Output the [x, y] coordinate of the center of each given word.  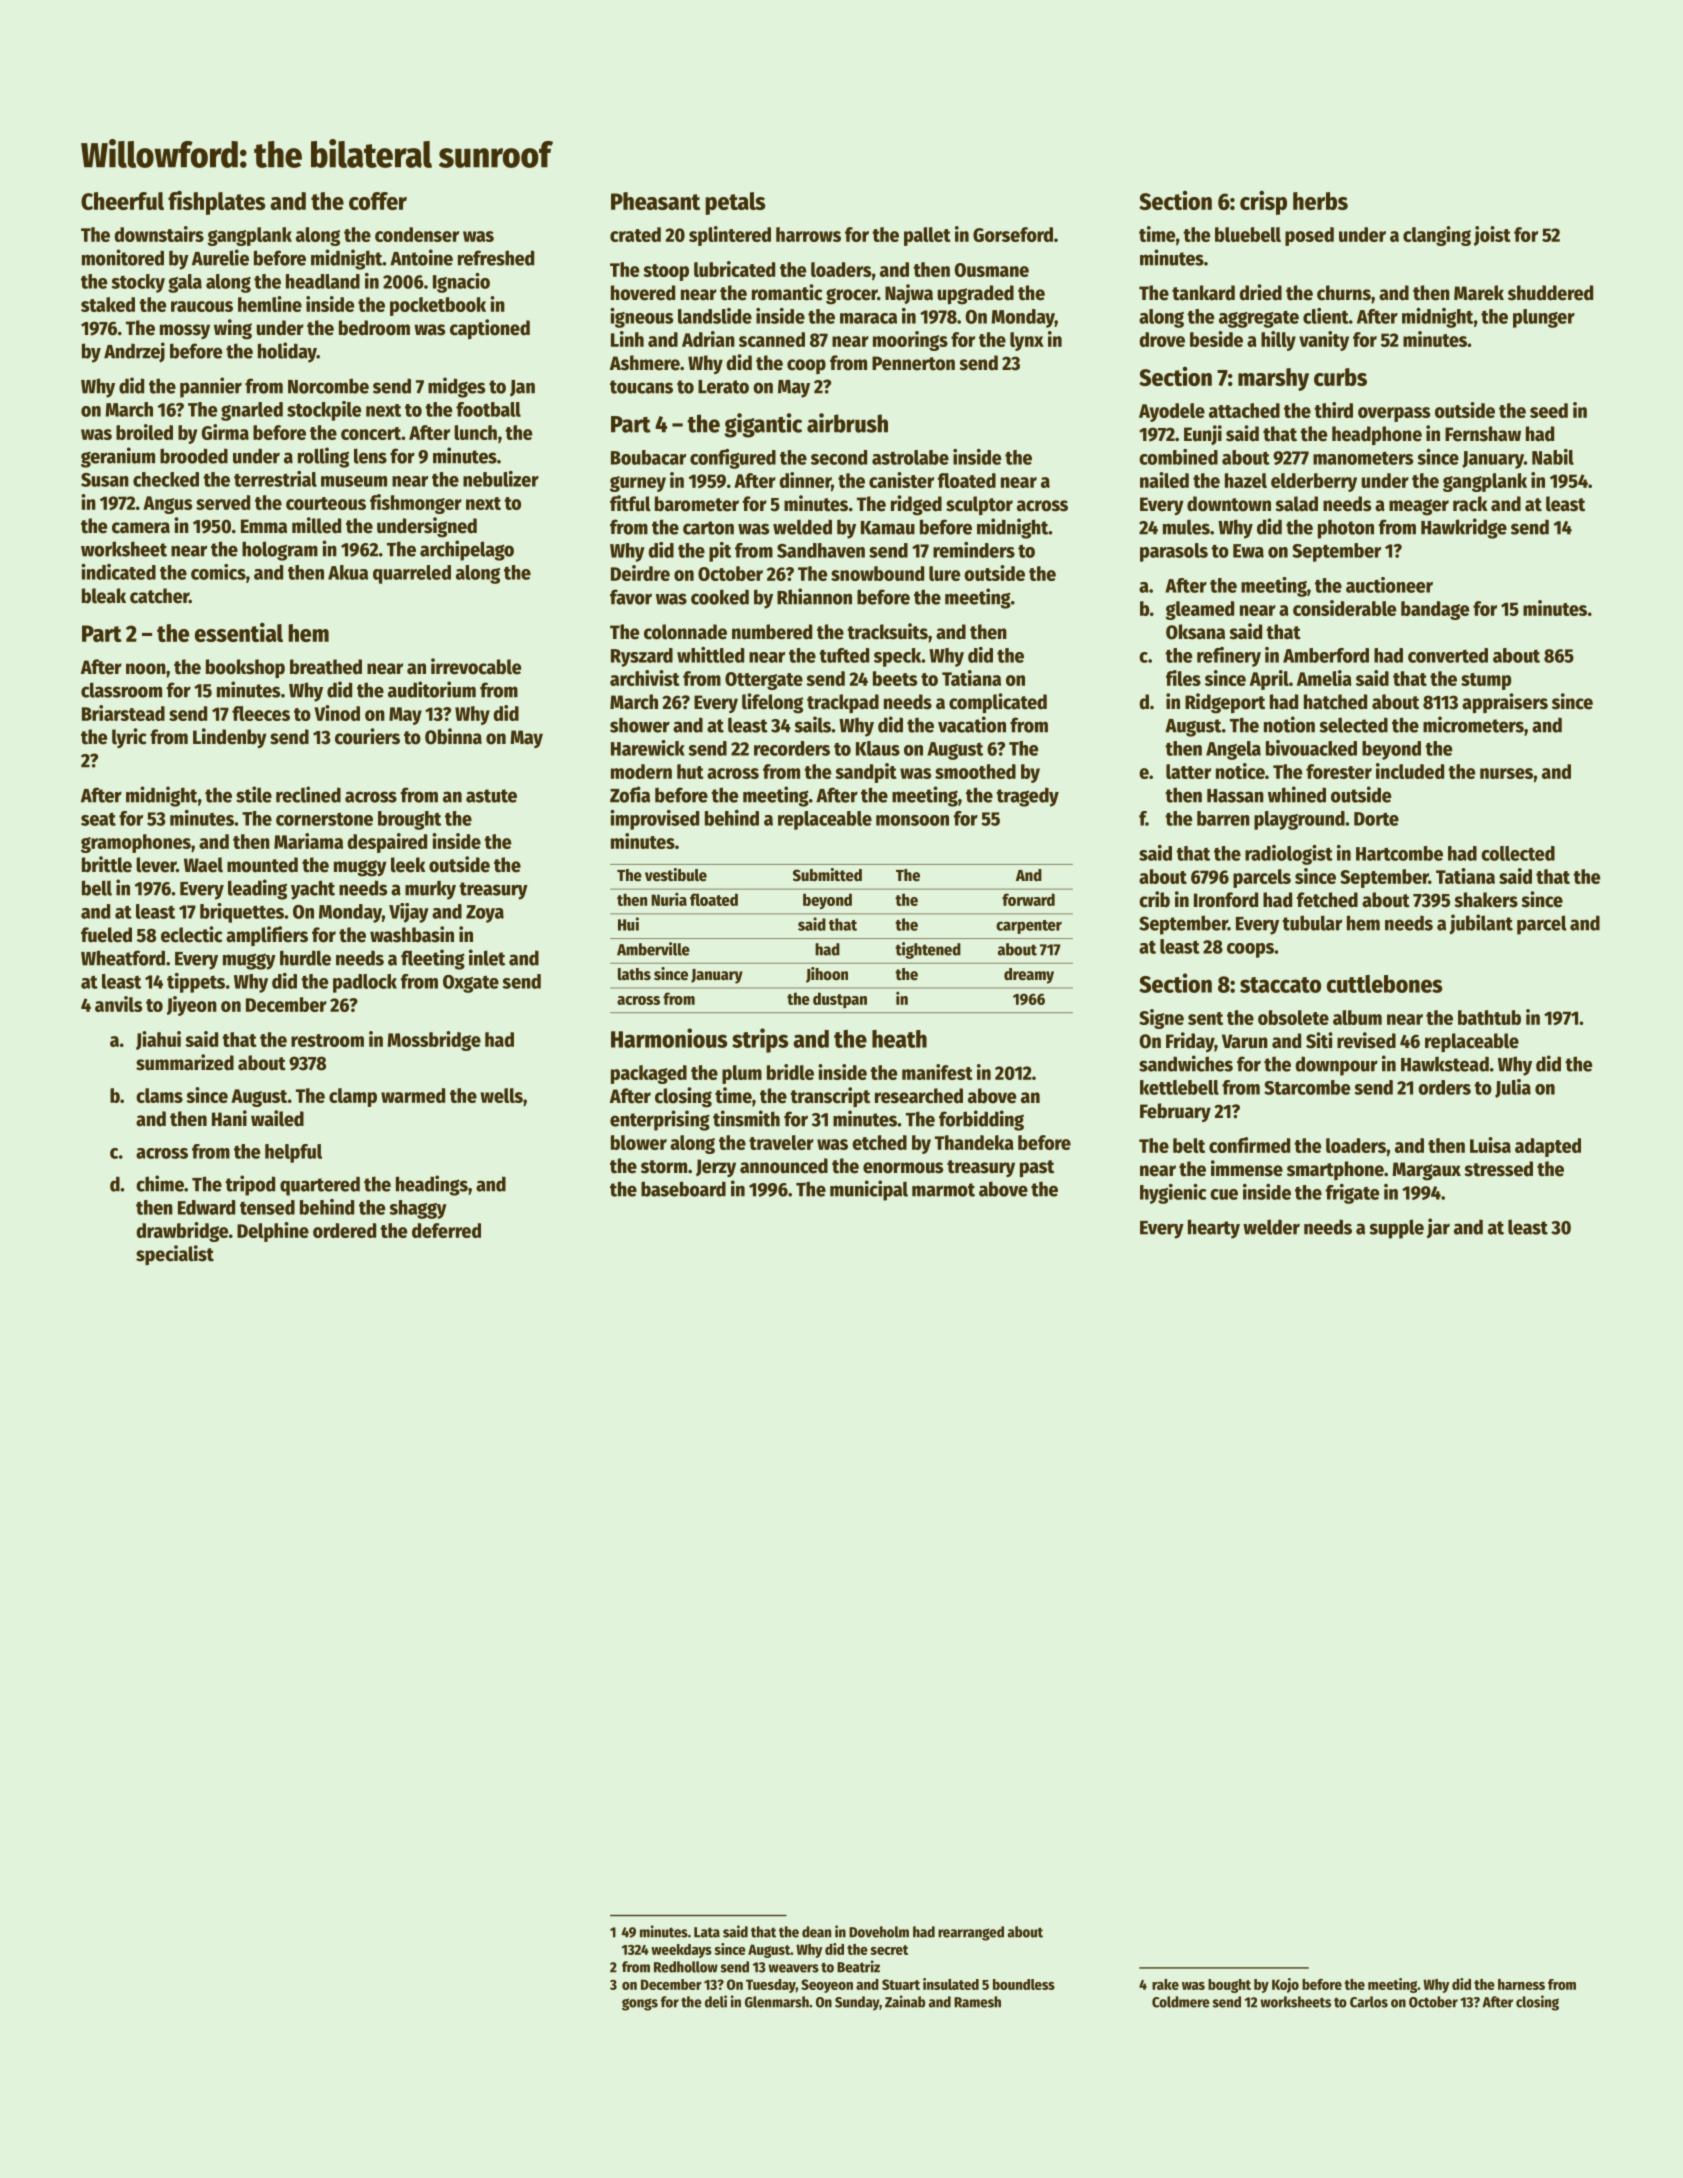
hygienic [1173, 1194]
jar [1438, 1228]
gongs [640, 2004]
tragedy [1027, 797]
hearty [1214, 1229]
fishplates [216, 202]
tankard [1203, 293]
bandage [1435, 610]
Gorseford [1013, 234]
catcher [159, 596]
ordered [344, 1230]
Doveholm [879, 1932]
